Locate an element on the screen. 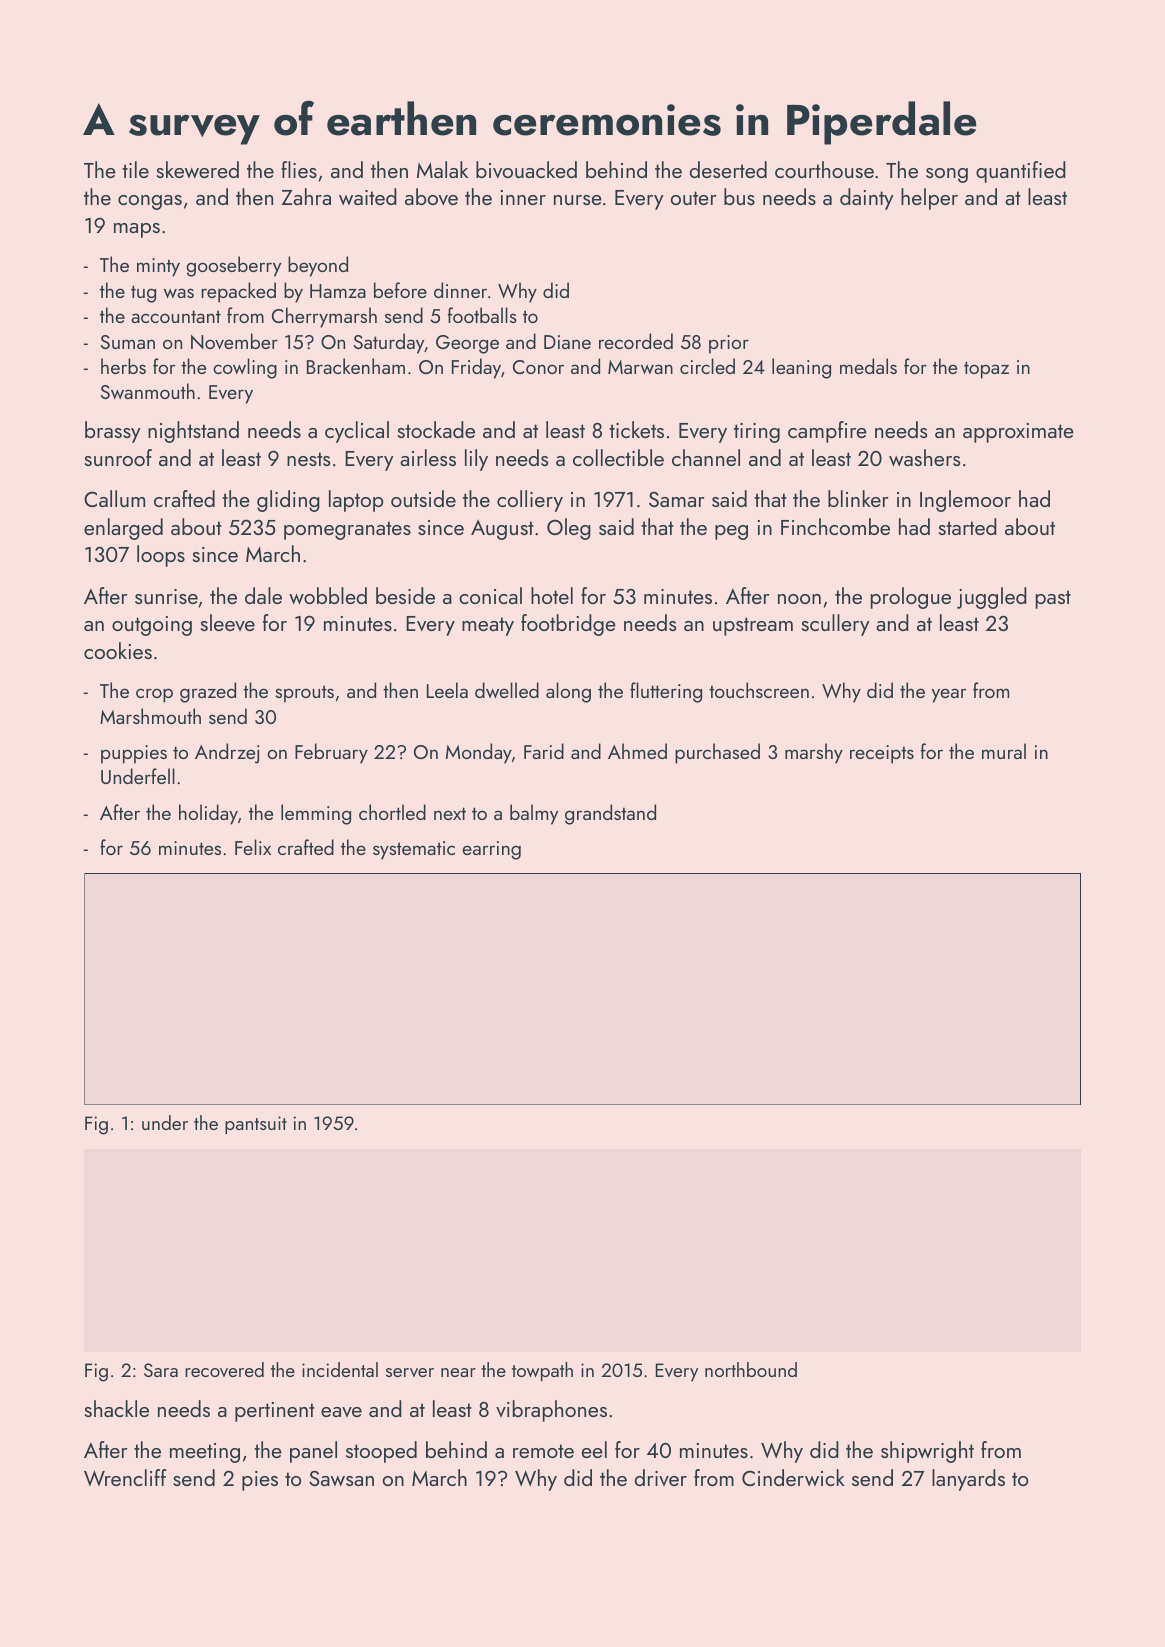 The height and width of the screenshot is (1647, 1165). prologue is located at coordinates (911, 598).
